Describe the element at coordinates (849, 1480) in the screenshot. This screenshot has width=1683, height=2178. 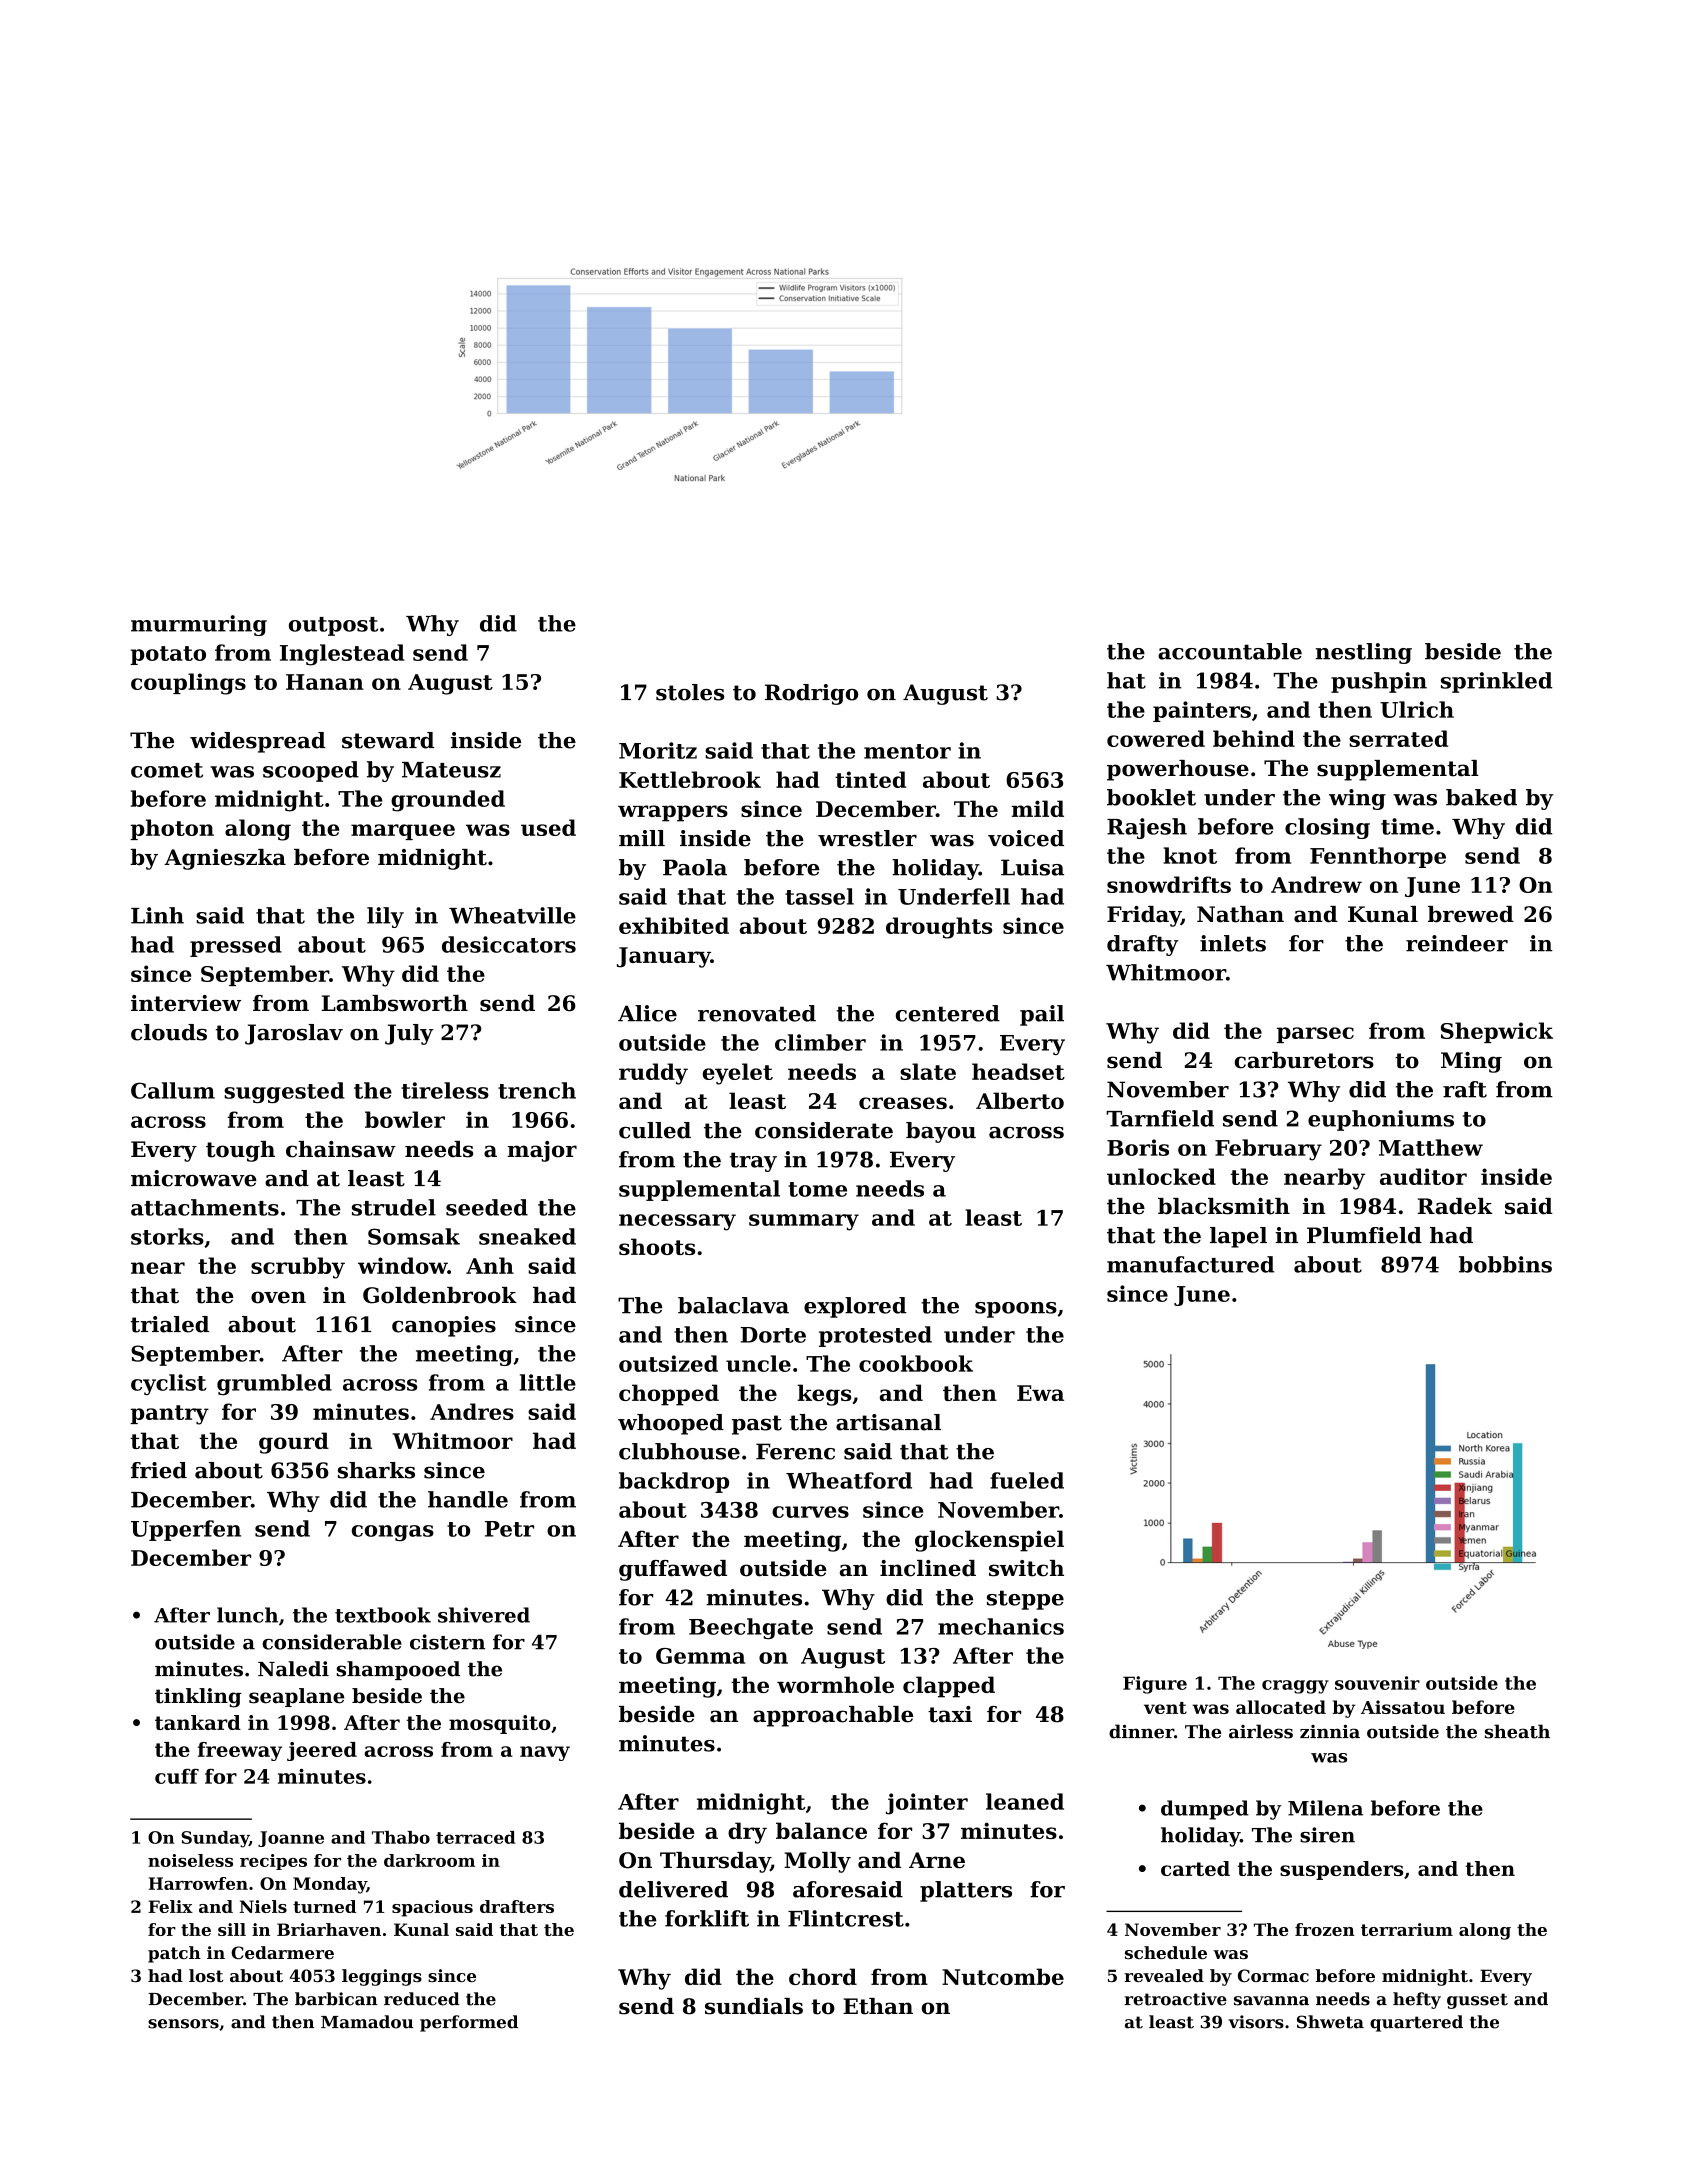
I see `Wheatford` at that location.
